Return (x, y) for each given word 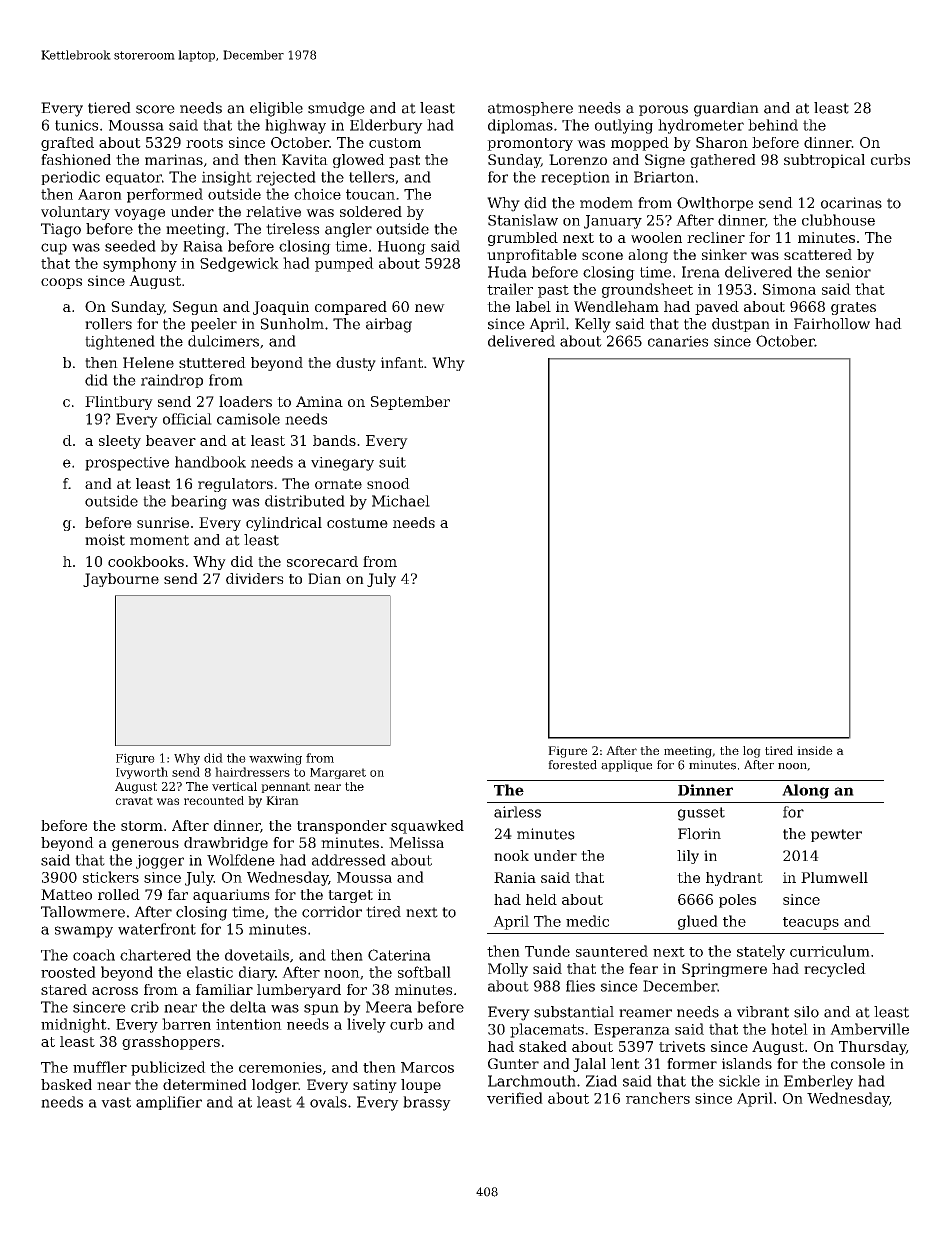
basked (66, 1084)
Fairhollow (832, 324)
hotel (789, 1029)
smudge (336, 109)
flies (580, 986)
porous (663, 110)
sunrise (163, 522)
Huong (402, 248)
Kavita (305, 159)
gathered (723, 161)
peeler (214, 325)
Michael (401, 501)
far (178, 894)
